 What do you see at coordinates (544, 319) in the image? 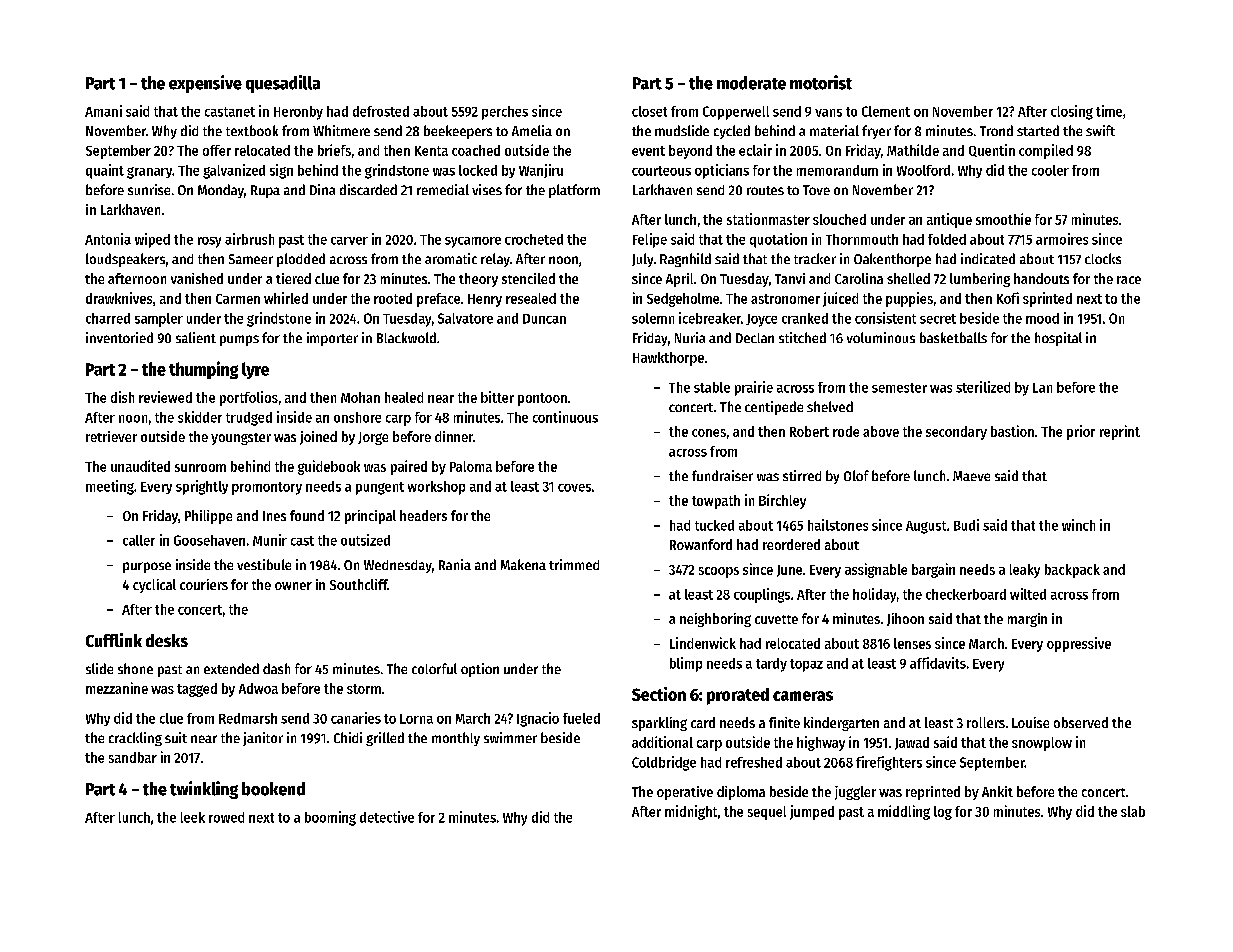
I see `Duncan` at bounding box center [544, 319].
